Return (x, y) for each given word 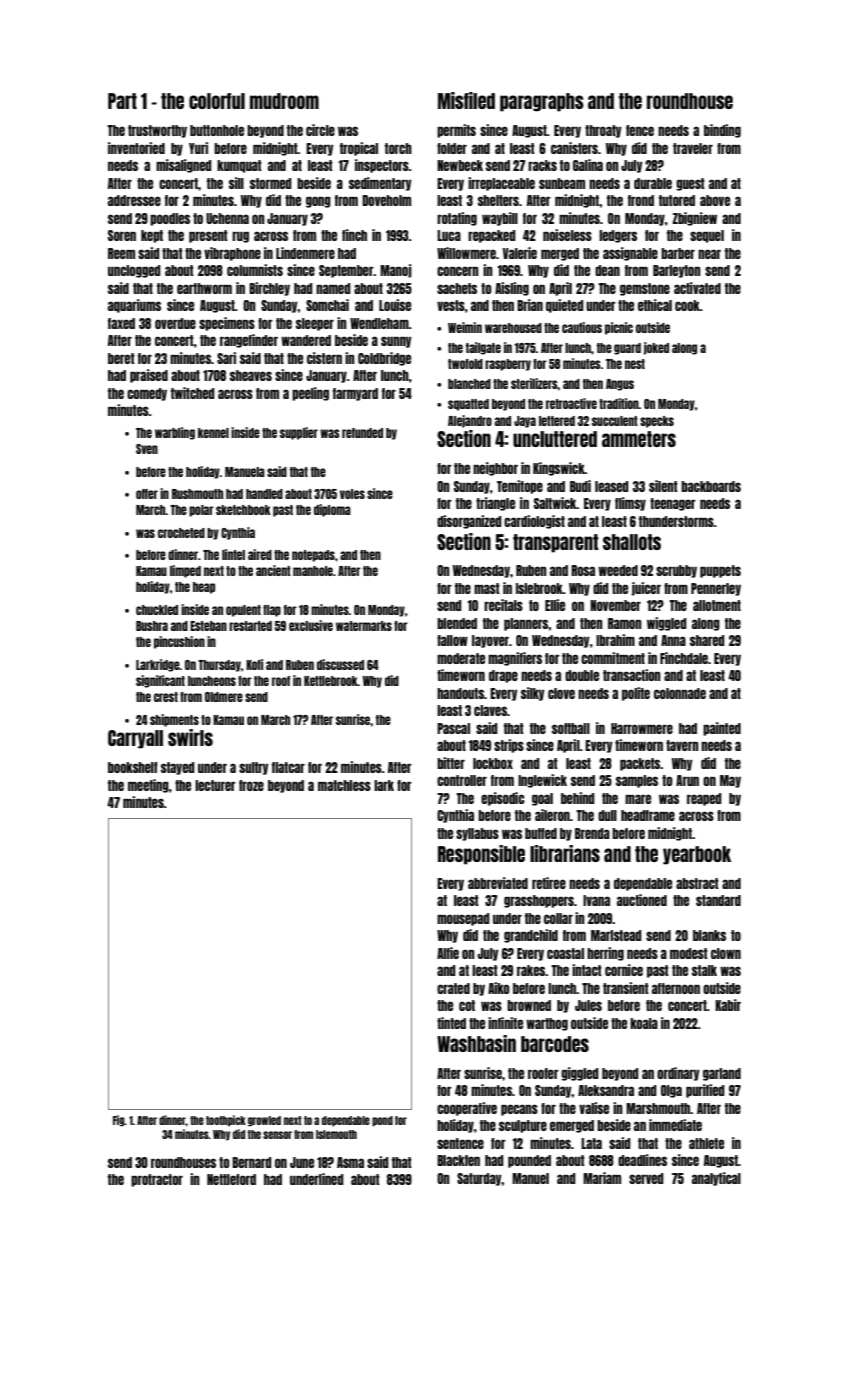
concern (457, 271)
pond (382, 1121)
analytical (716, 1179)
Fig (119, 1121)
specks (657, 422)
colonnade (680, 693)
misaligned (183, 166)
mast (487, 588)
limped (185, 571)
